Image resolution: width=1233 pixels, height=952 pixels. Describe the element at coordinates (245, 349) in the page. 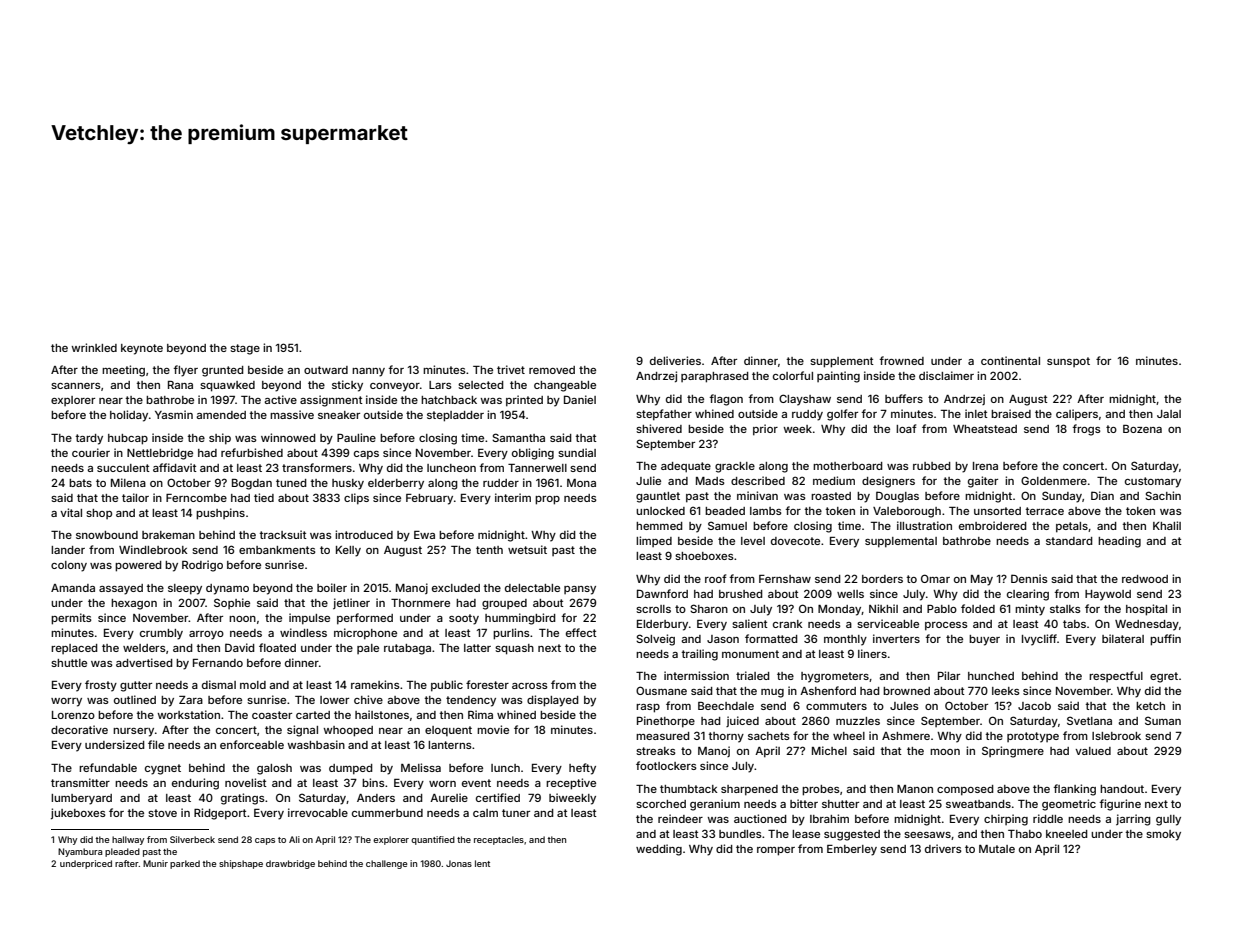

I see `stage` at that location.
